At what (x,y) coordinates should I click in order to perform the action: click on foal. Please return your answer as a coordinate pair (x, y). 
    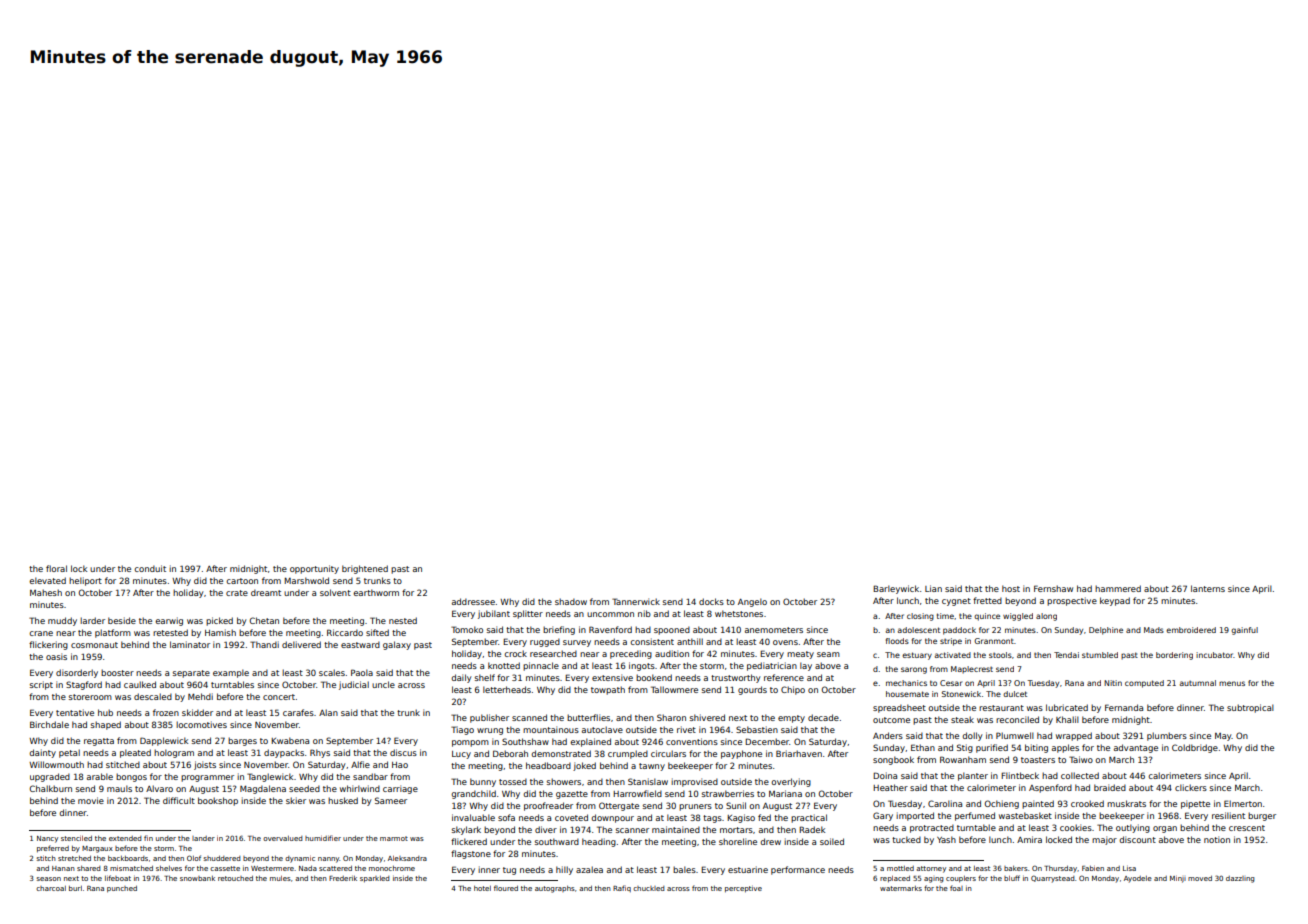
    Looking at the image, I should click on (956, 888).
